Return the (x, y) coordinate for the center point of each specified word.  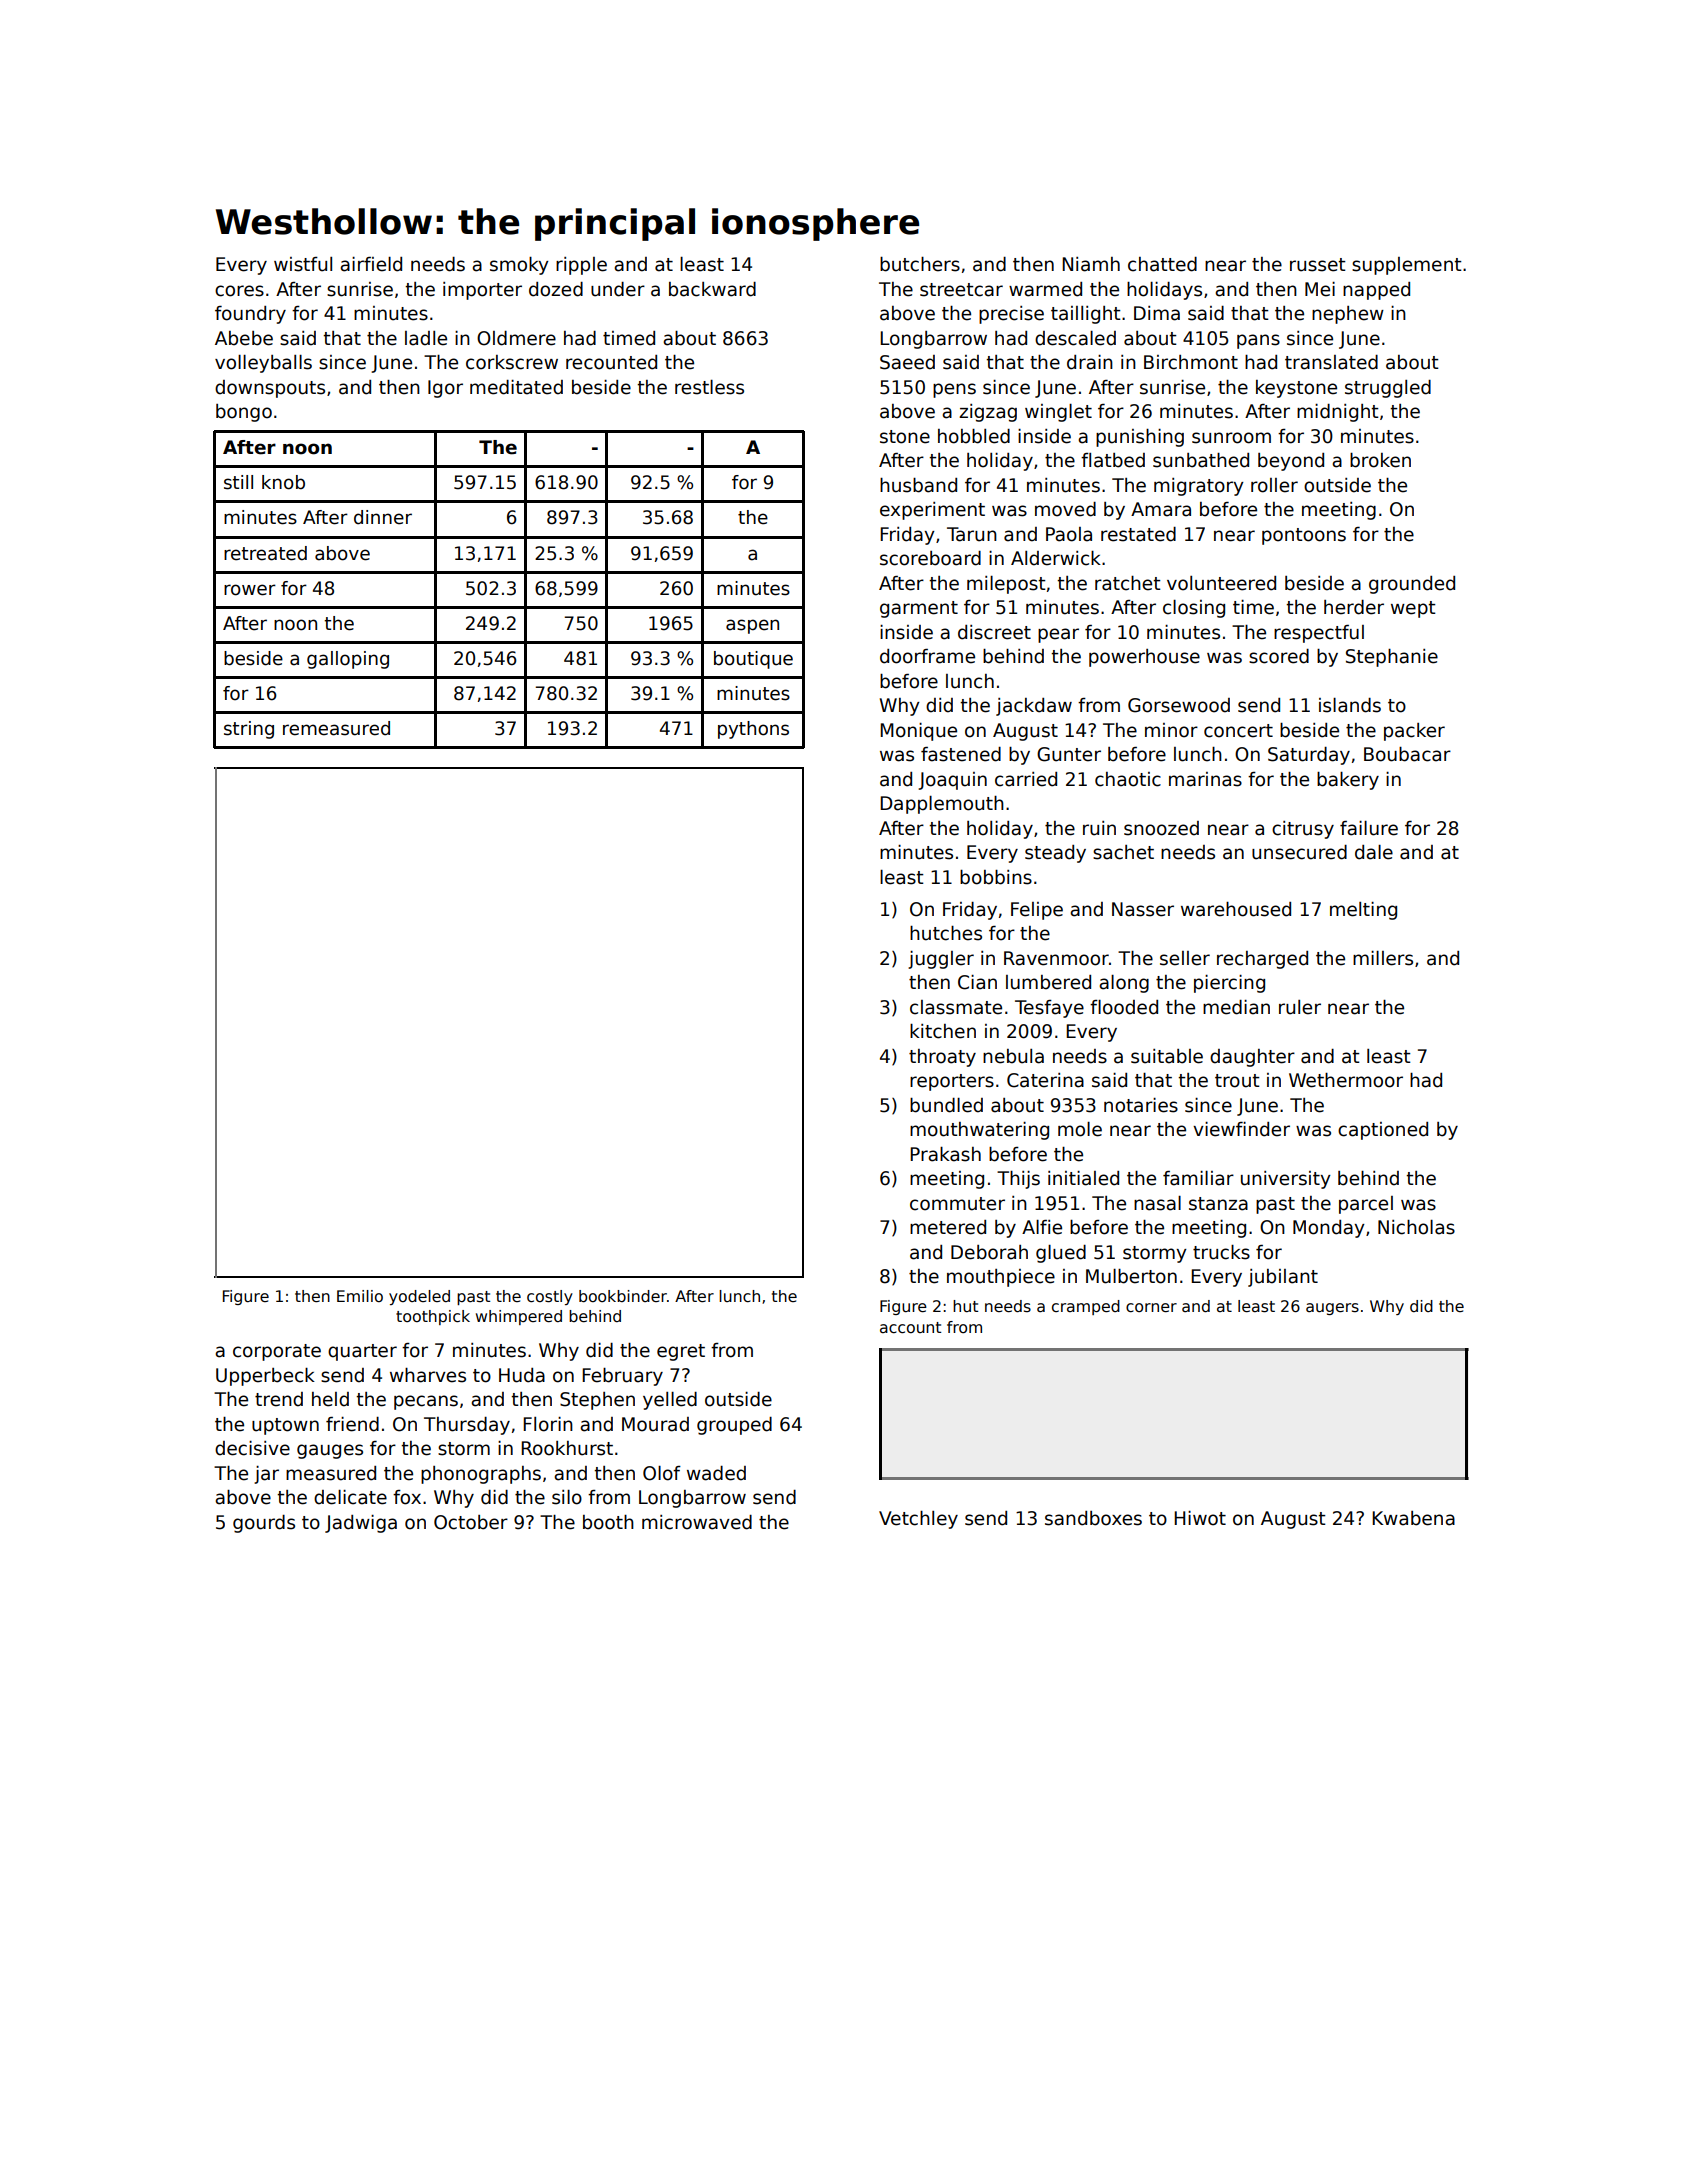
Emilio (360, 1296)
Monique (918, 732)
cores (239, 291)
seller (1185, 958)
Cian (977, 982)
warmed (1045, 289)
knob (283, 482)
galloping (348, 660)
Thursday (467, 1426)
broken (1380, 460)
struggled (1388, 389)
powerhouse (1144, 658)
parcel (1366, 1205)
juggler (941, 960)
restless (709, 387)
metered (948, 1227)
